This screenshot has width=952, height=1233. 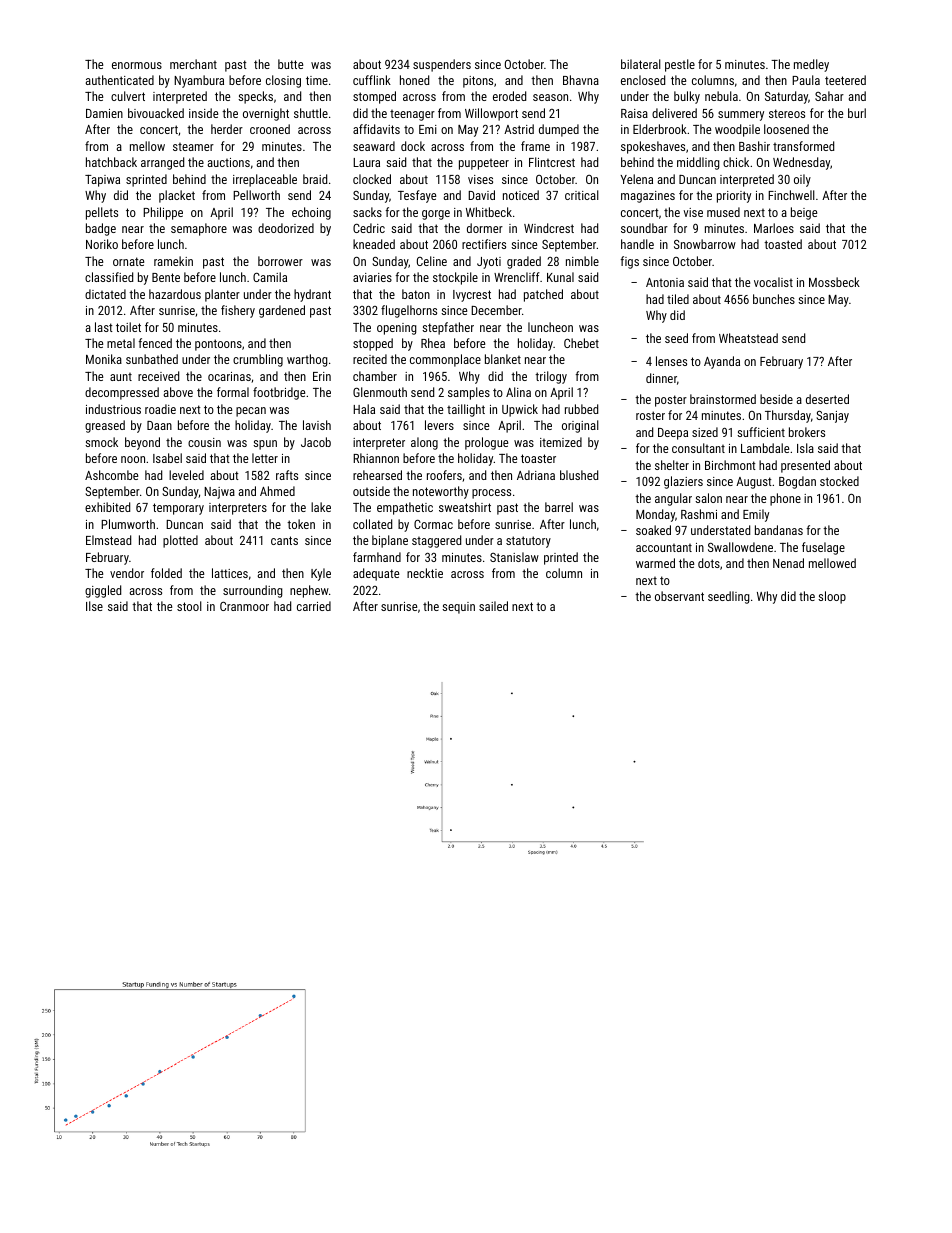 I want to click on enormous, so click(x=137, y=65).
